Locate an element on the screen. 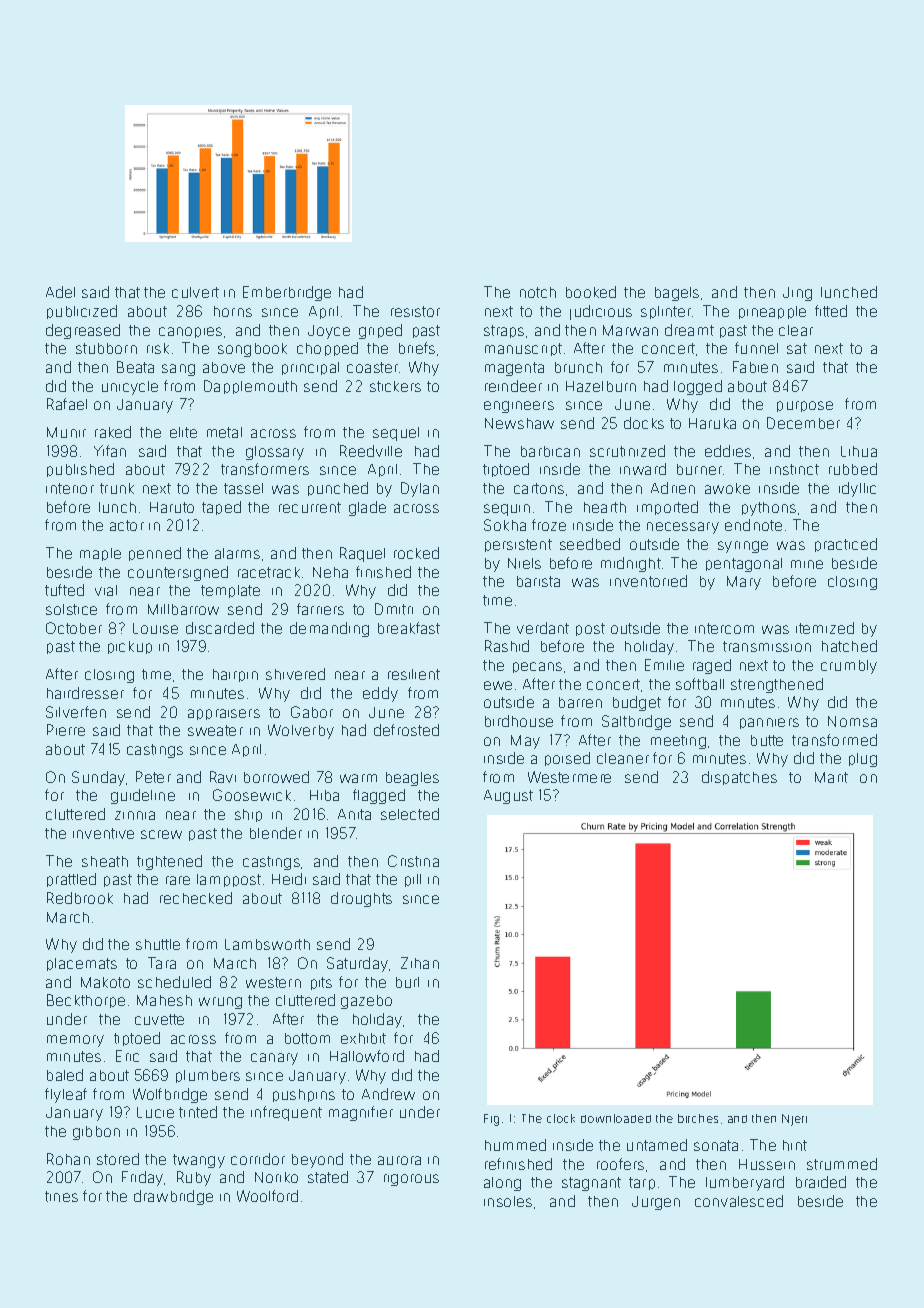  braided is located at coordinates (821, 1182).
